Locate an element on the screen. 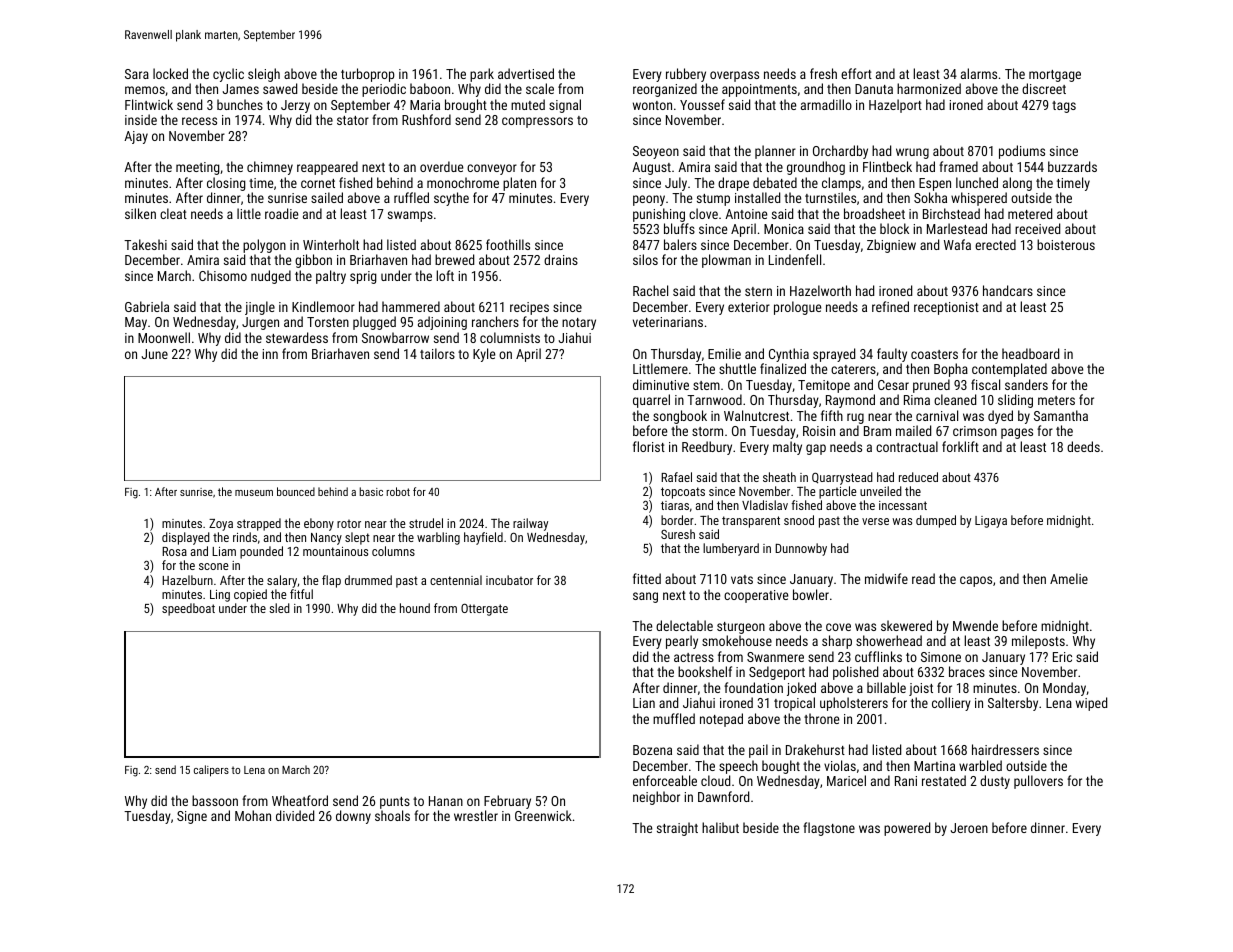  muffled is located at coordinates (674, 718).
